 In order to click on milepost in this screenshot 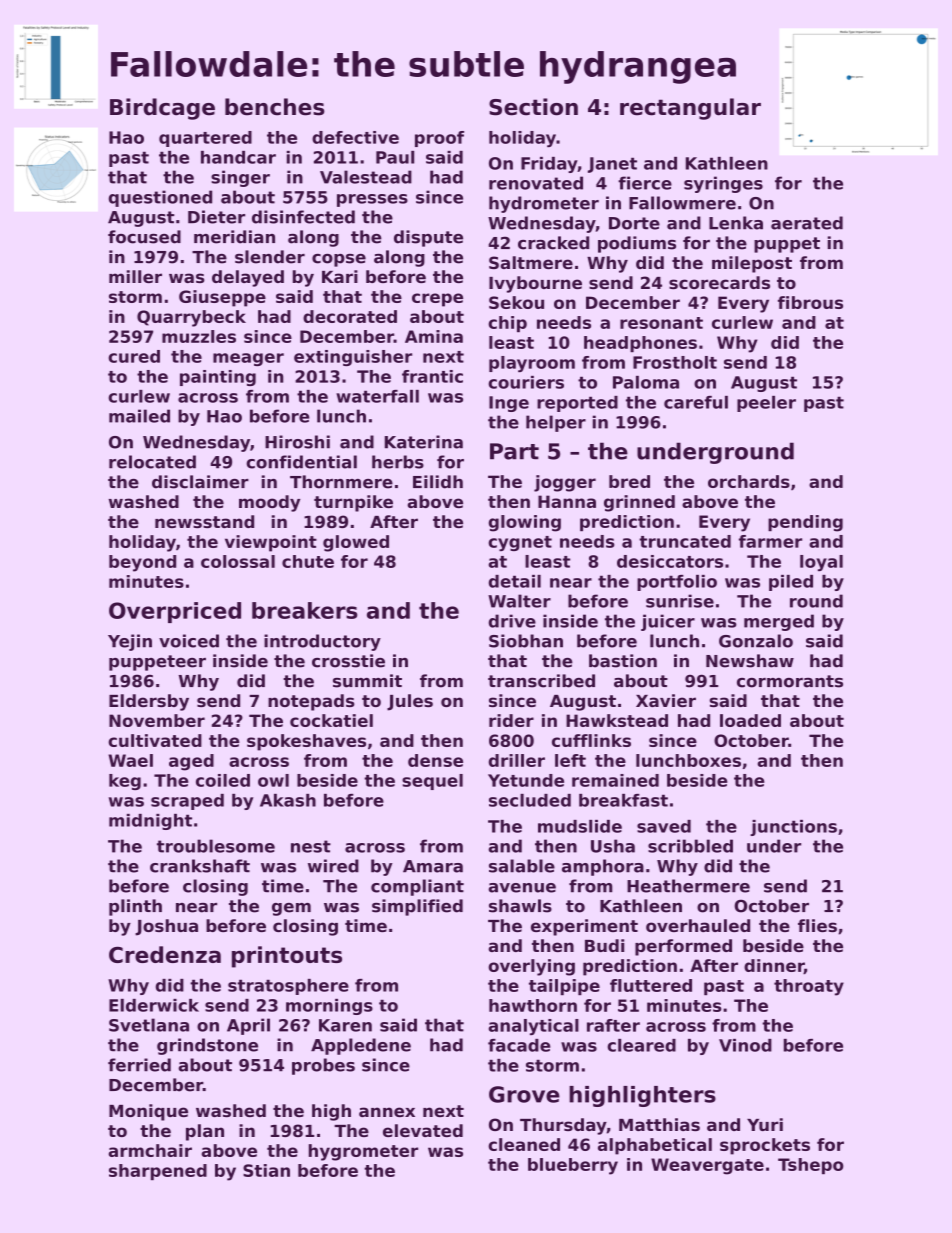, I will do `click(752, 264)`.
